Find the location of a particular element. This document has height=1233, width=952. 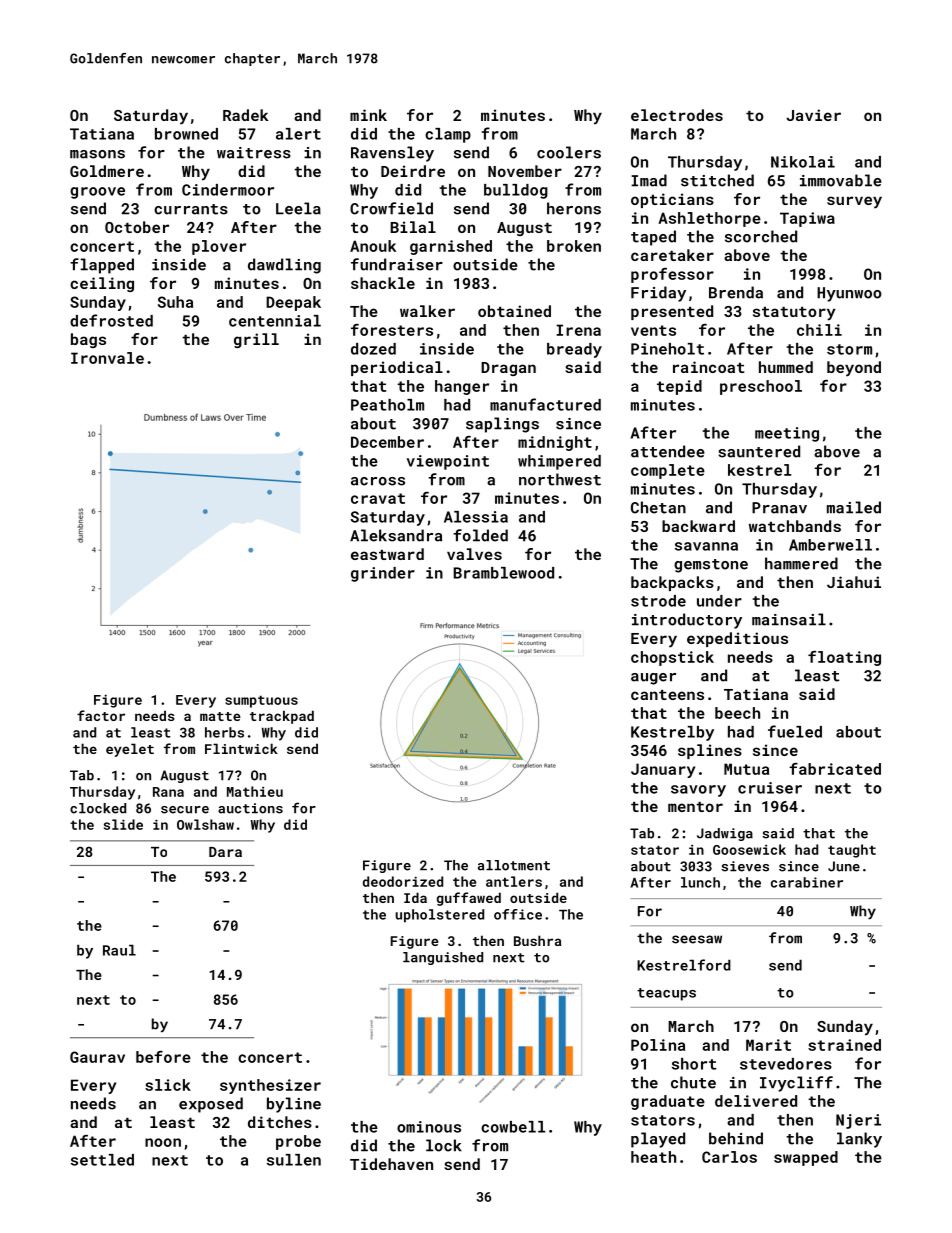

languished is located at coordinates (443, 958).
